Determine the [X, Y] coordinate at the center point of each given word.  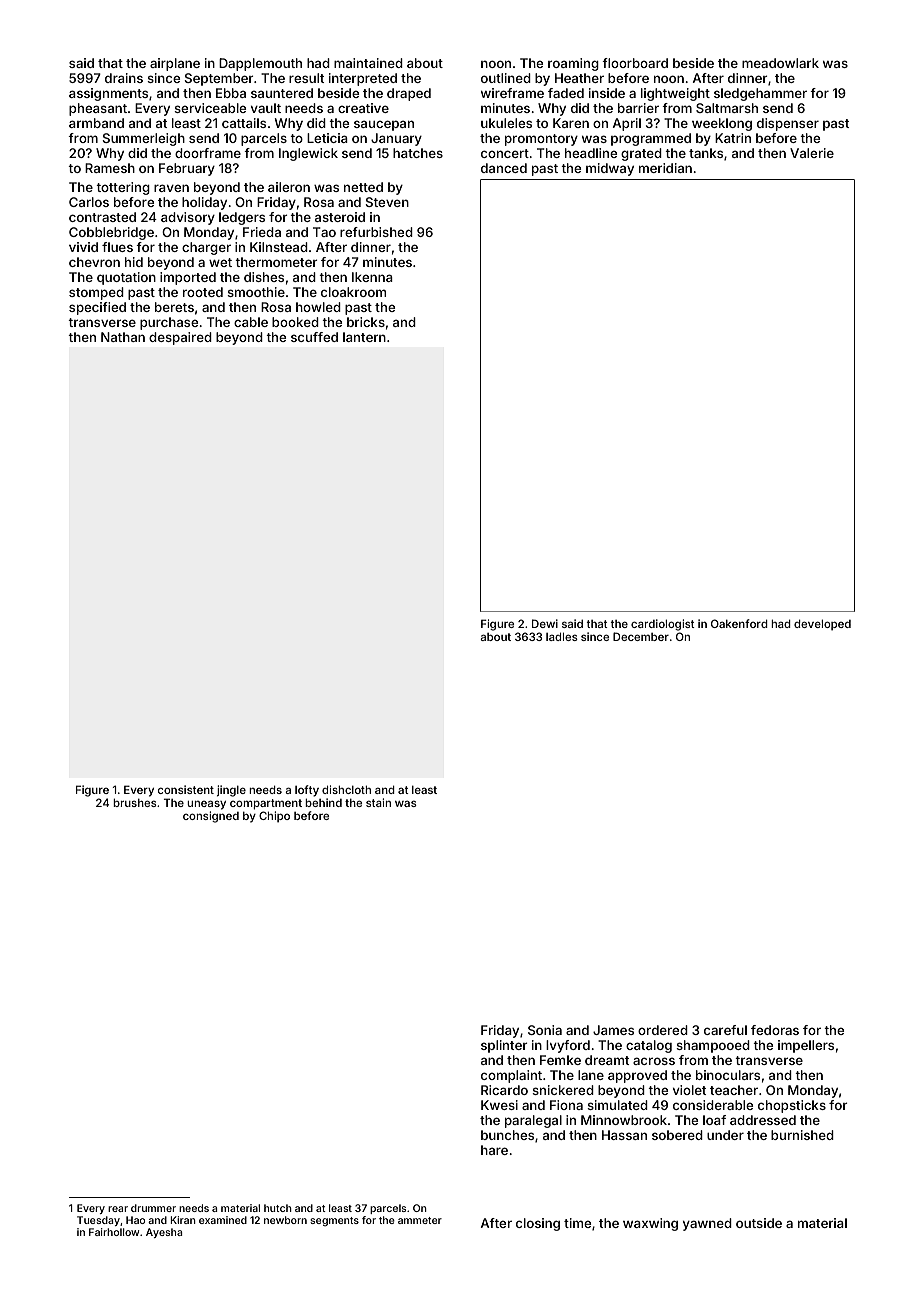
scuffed [314, 337]
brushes [135, 802]
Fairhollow [114, 1232]
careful [725, 1030]
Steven [387, 202]
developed [822, 624]
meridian [665, 168]
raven [171, 188]
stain [378, 802]
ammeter [420, 1220]
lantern [364, 337]
